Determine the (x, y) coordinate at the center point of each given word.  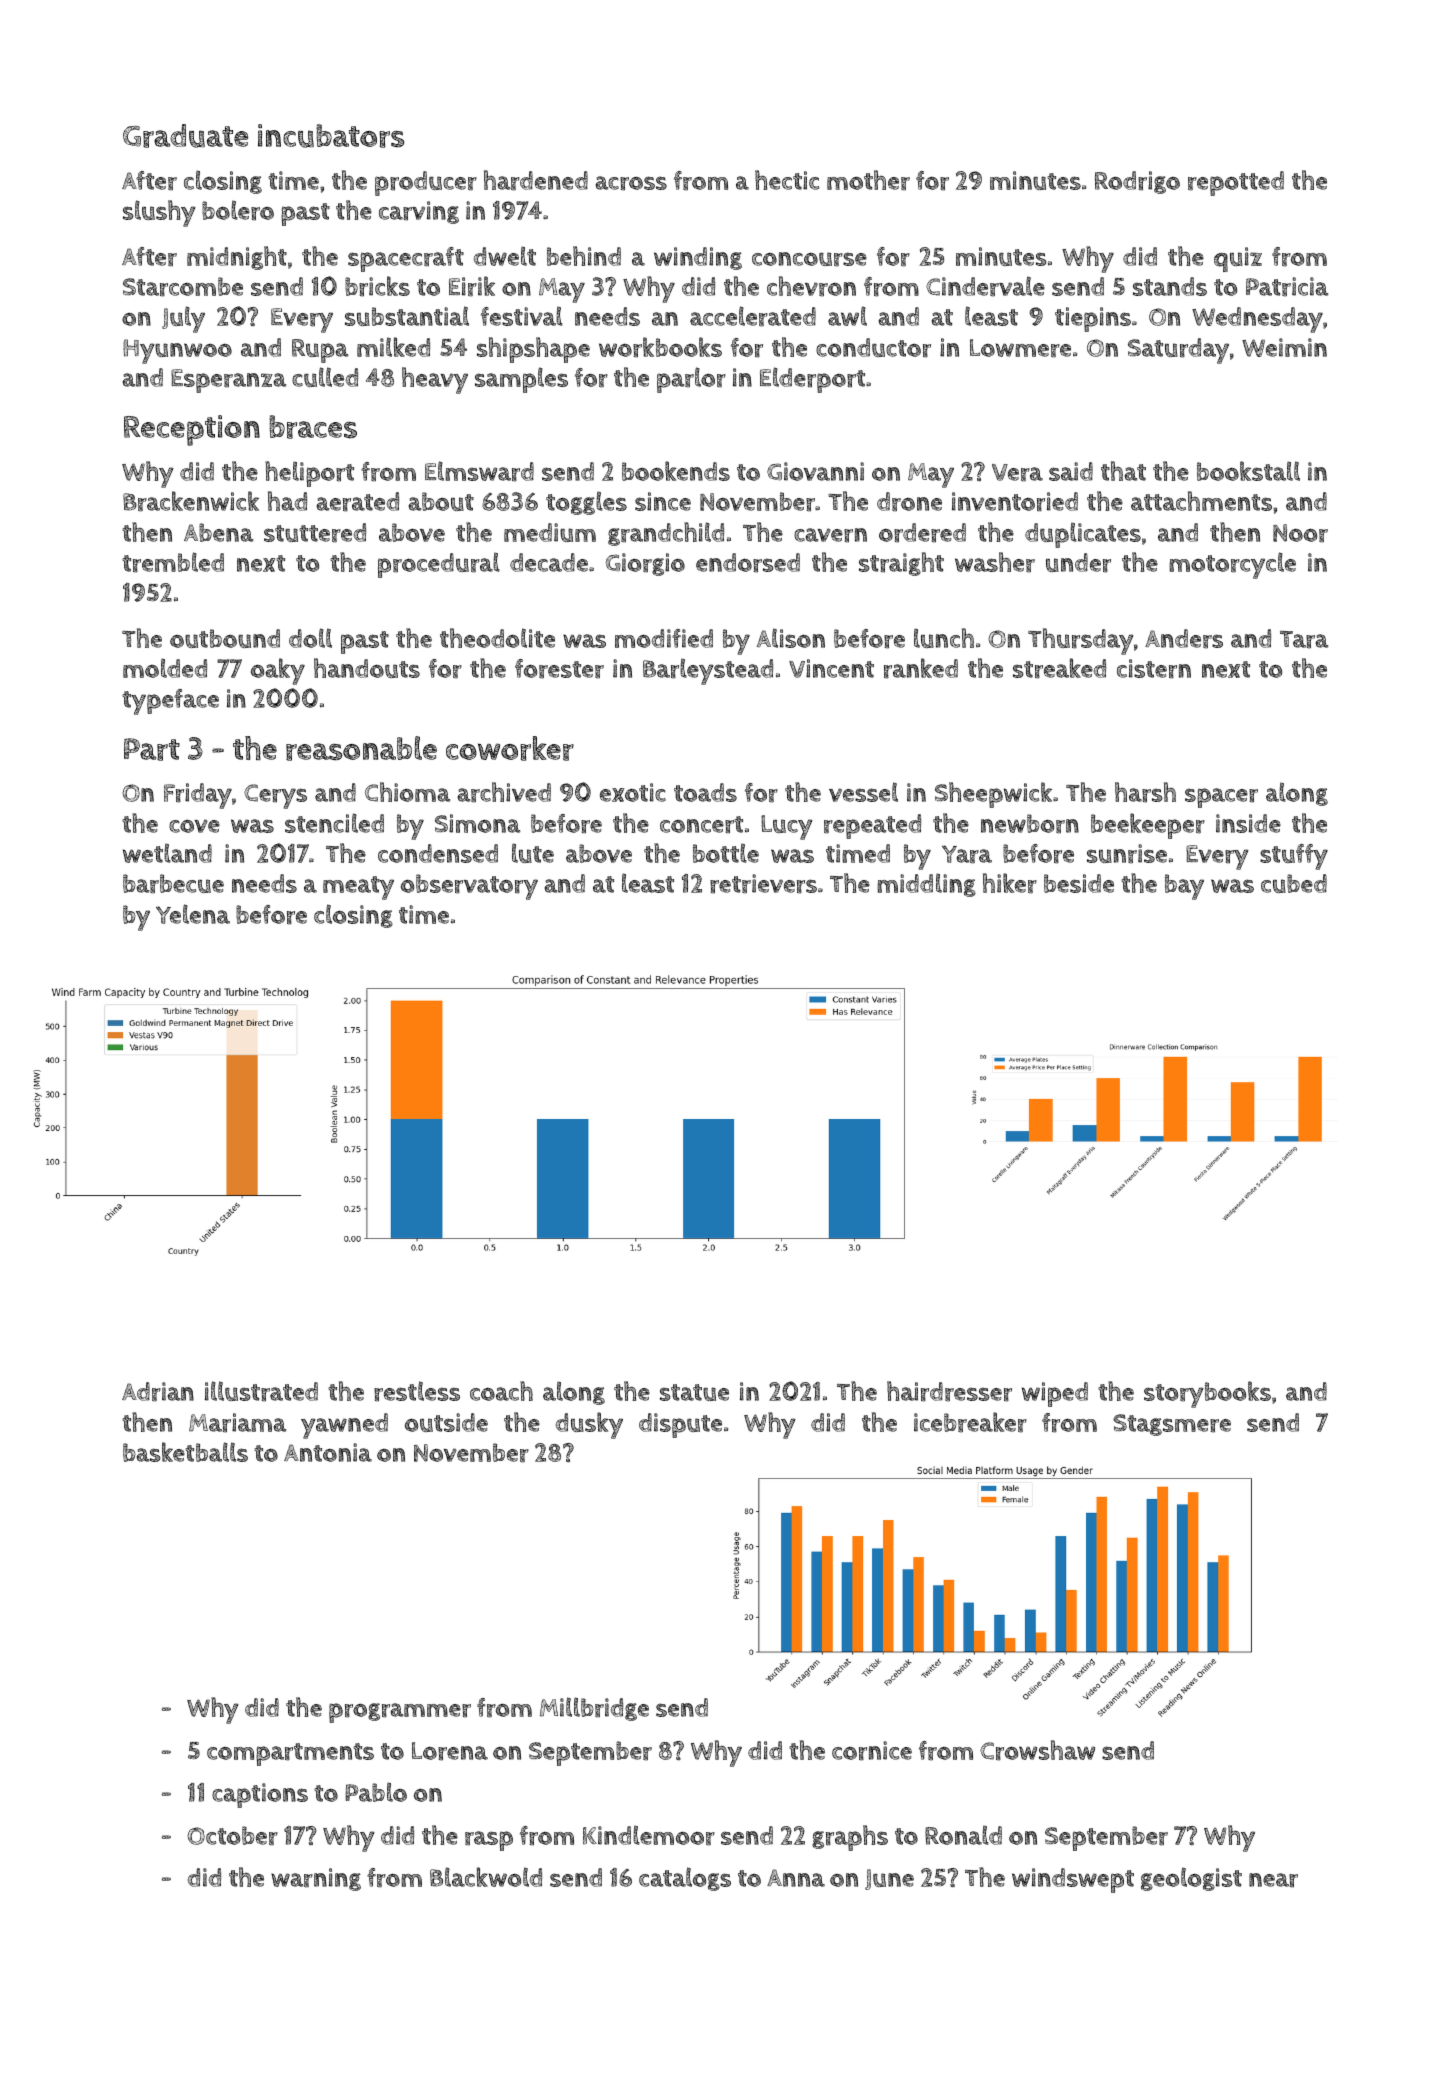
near (1273, 1880)
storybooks (1207, 1394)
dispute (680, 1425)
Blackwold (486, 1877)
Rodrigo (1137, 182)
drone (909, 502)
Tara (1304, 640)
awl (847, 316)
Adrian (158, 1392)
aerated (357, 502)
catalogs (685, 1879)
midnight (237, 258)
